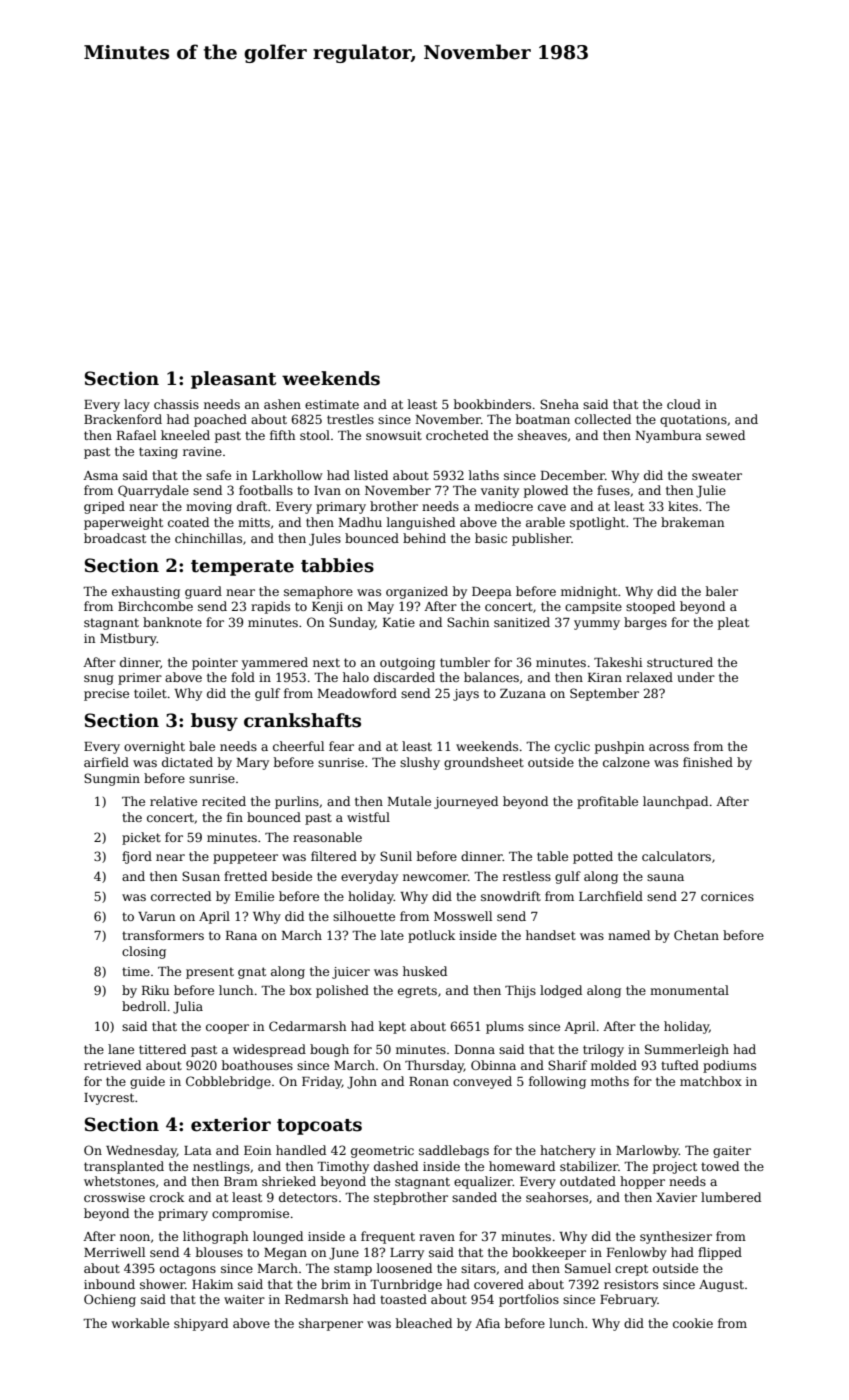 This screenshot has width=849, height=1400. Describe the element at coordinates (332, 404) in the screenshot. I see `estimate` at that location.
